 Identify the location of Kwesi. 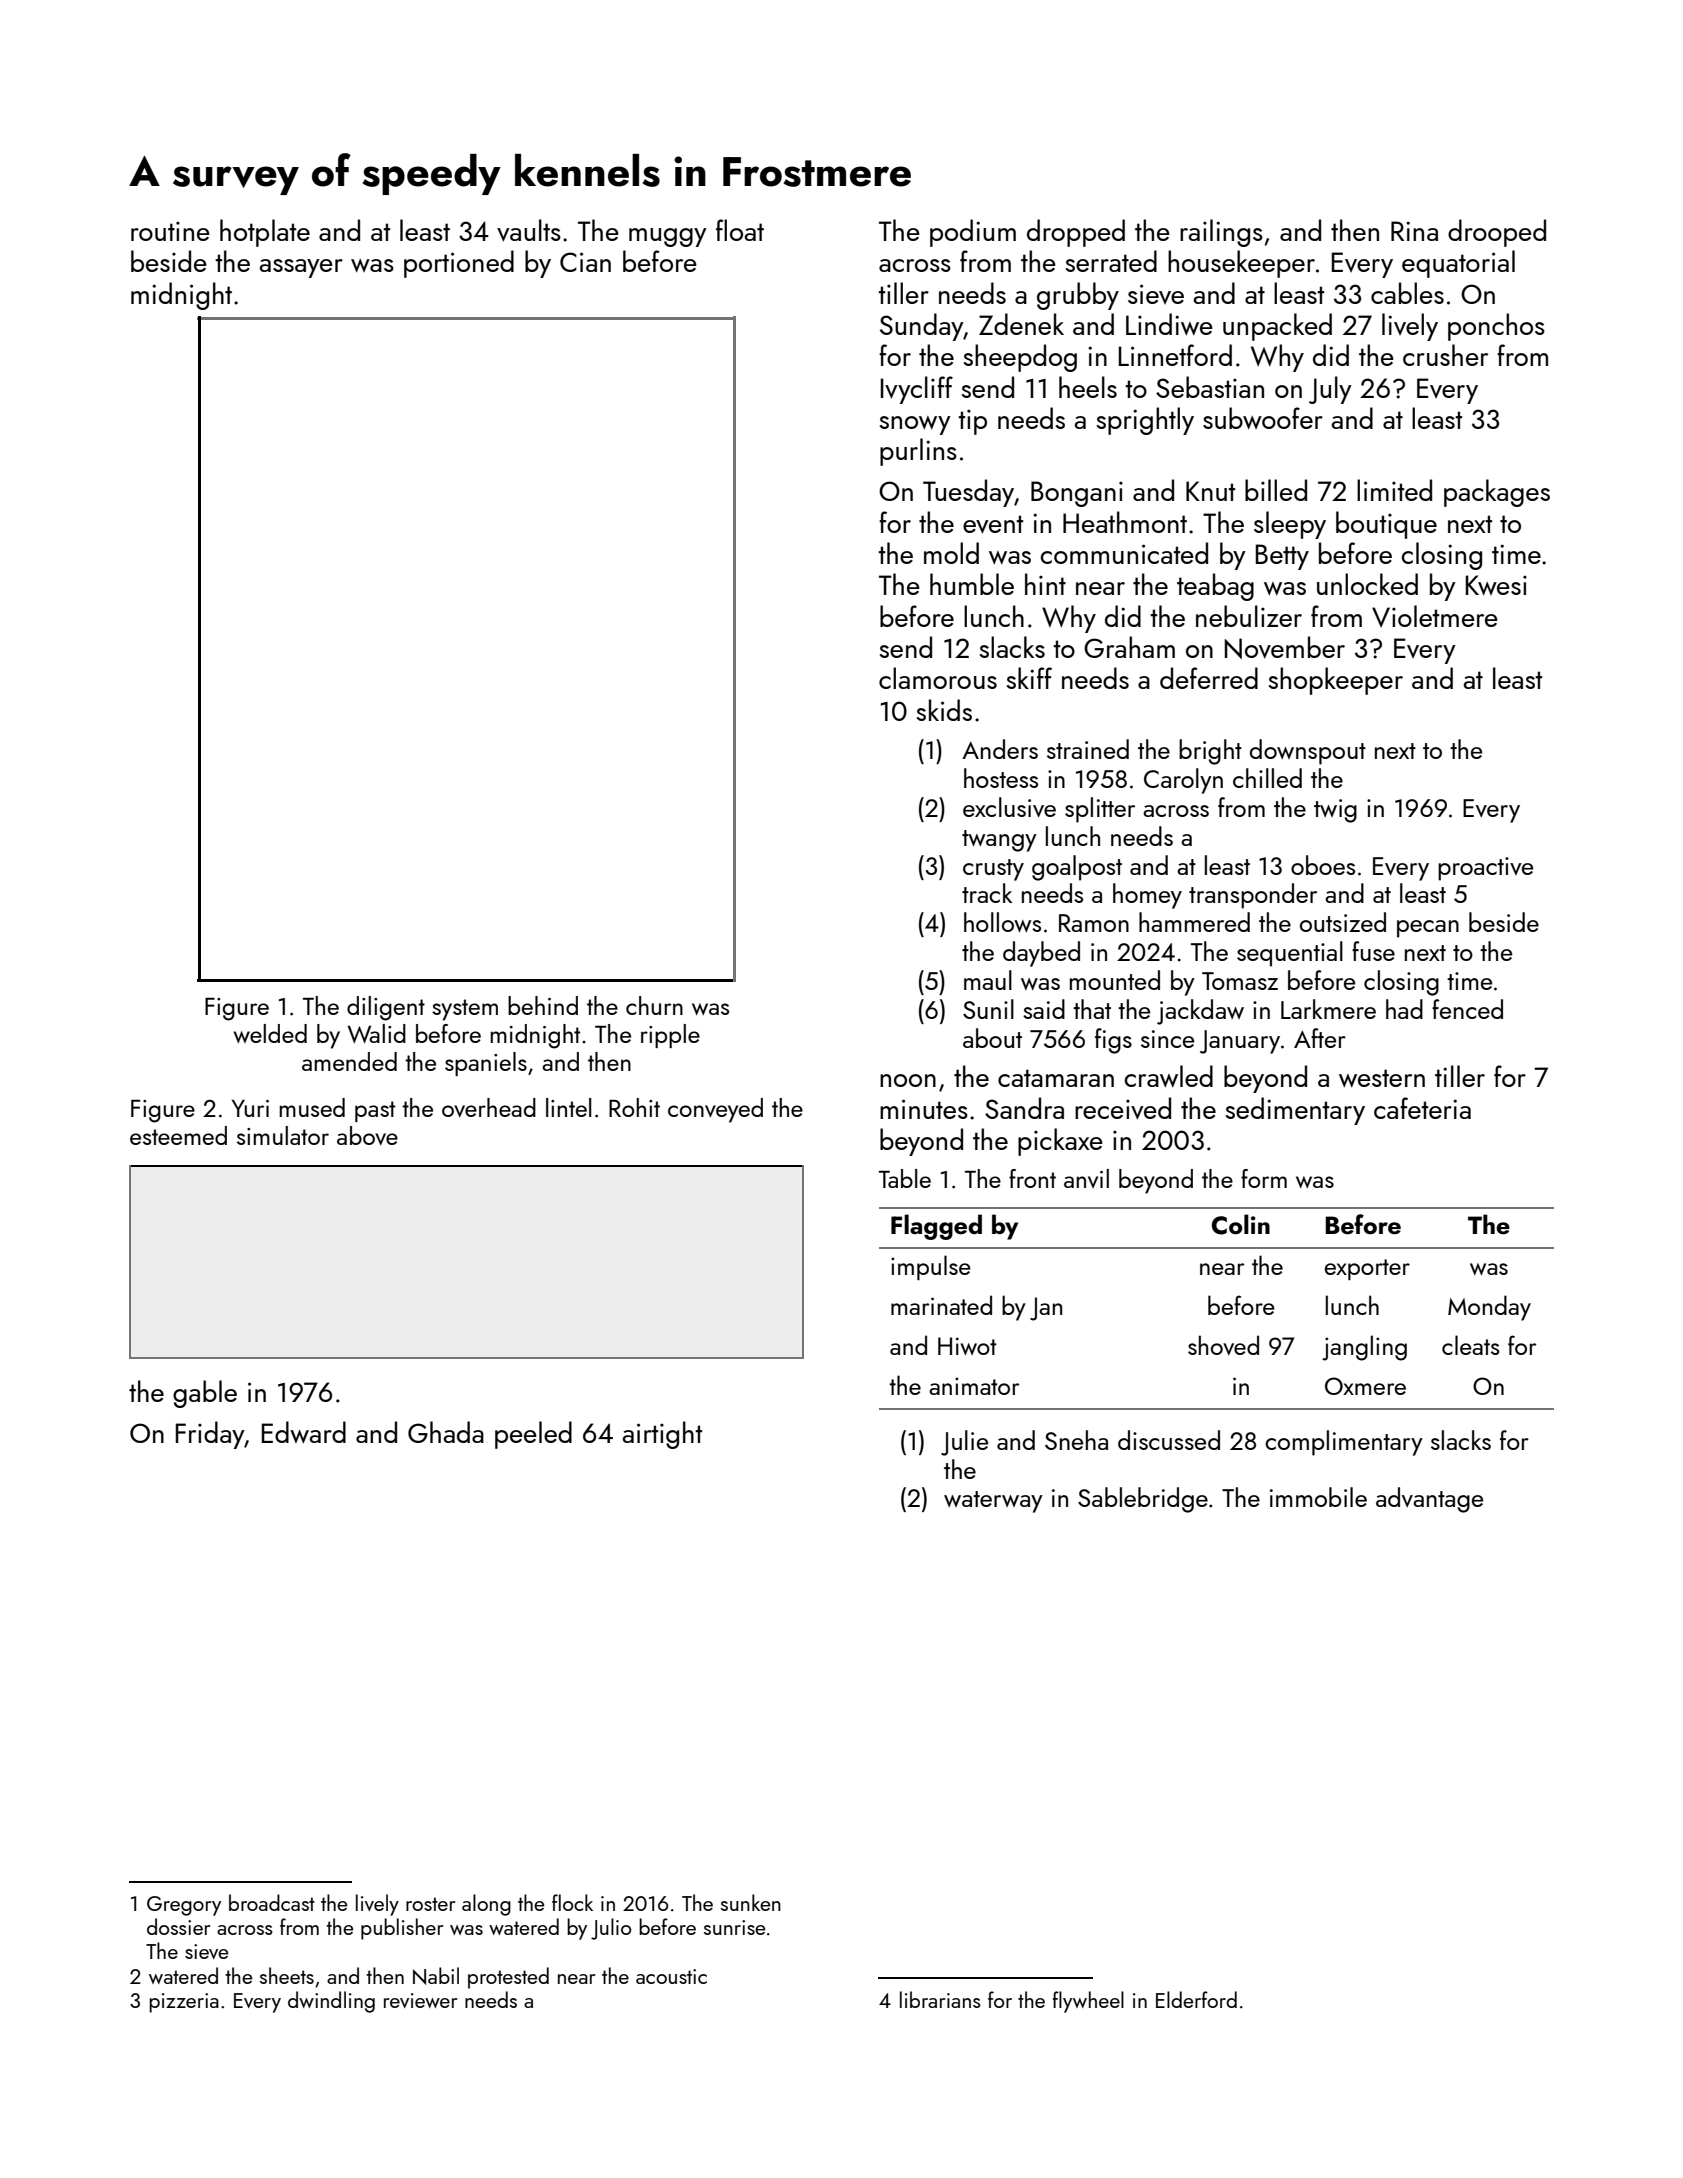
(1496, 585).
